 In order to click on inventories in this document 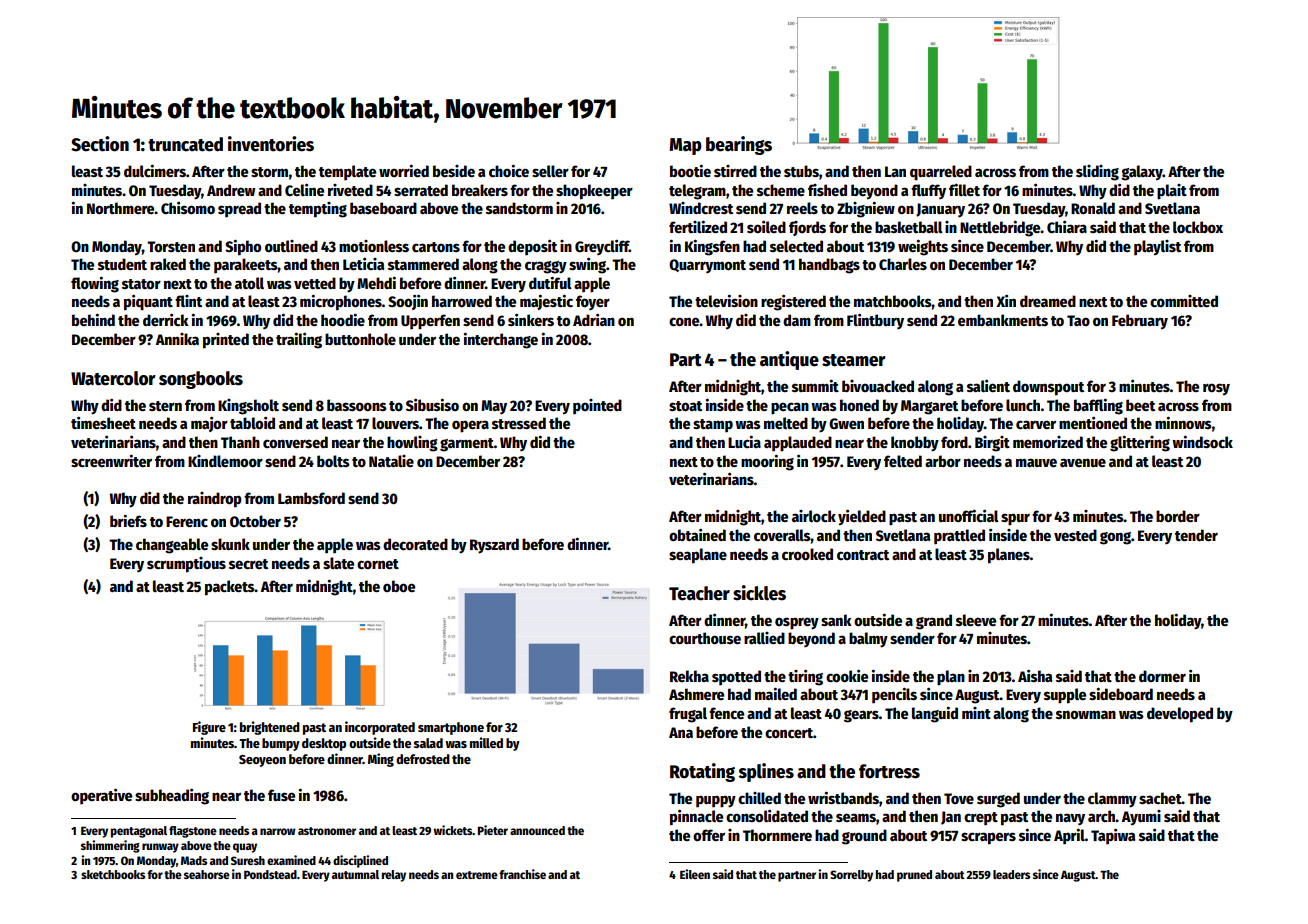, I will do `click(271, 144)`.
